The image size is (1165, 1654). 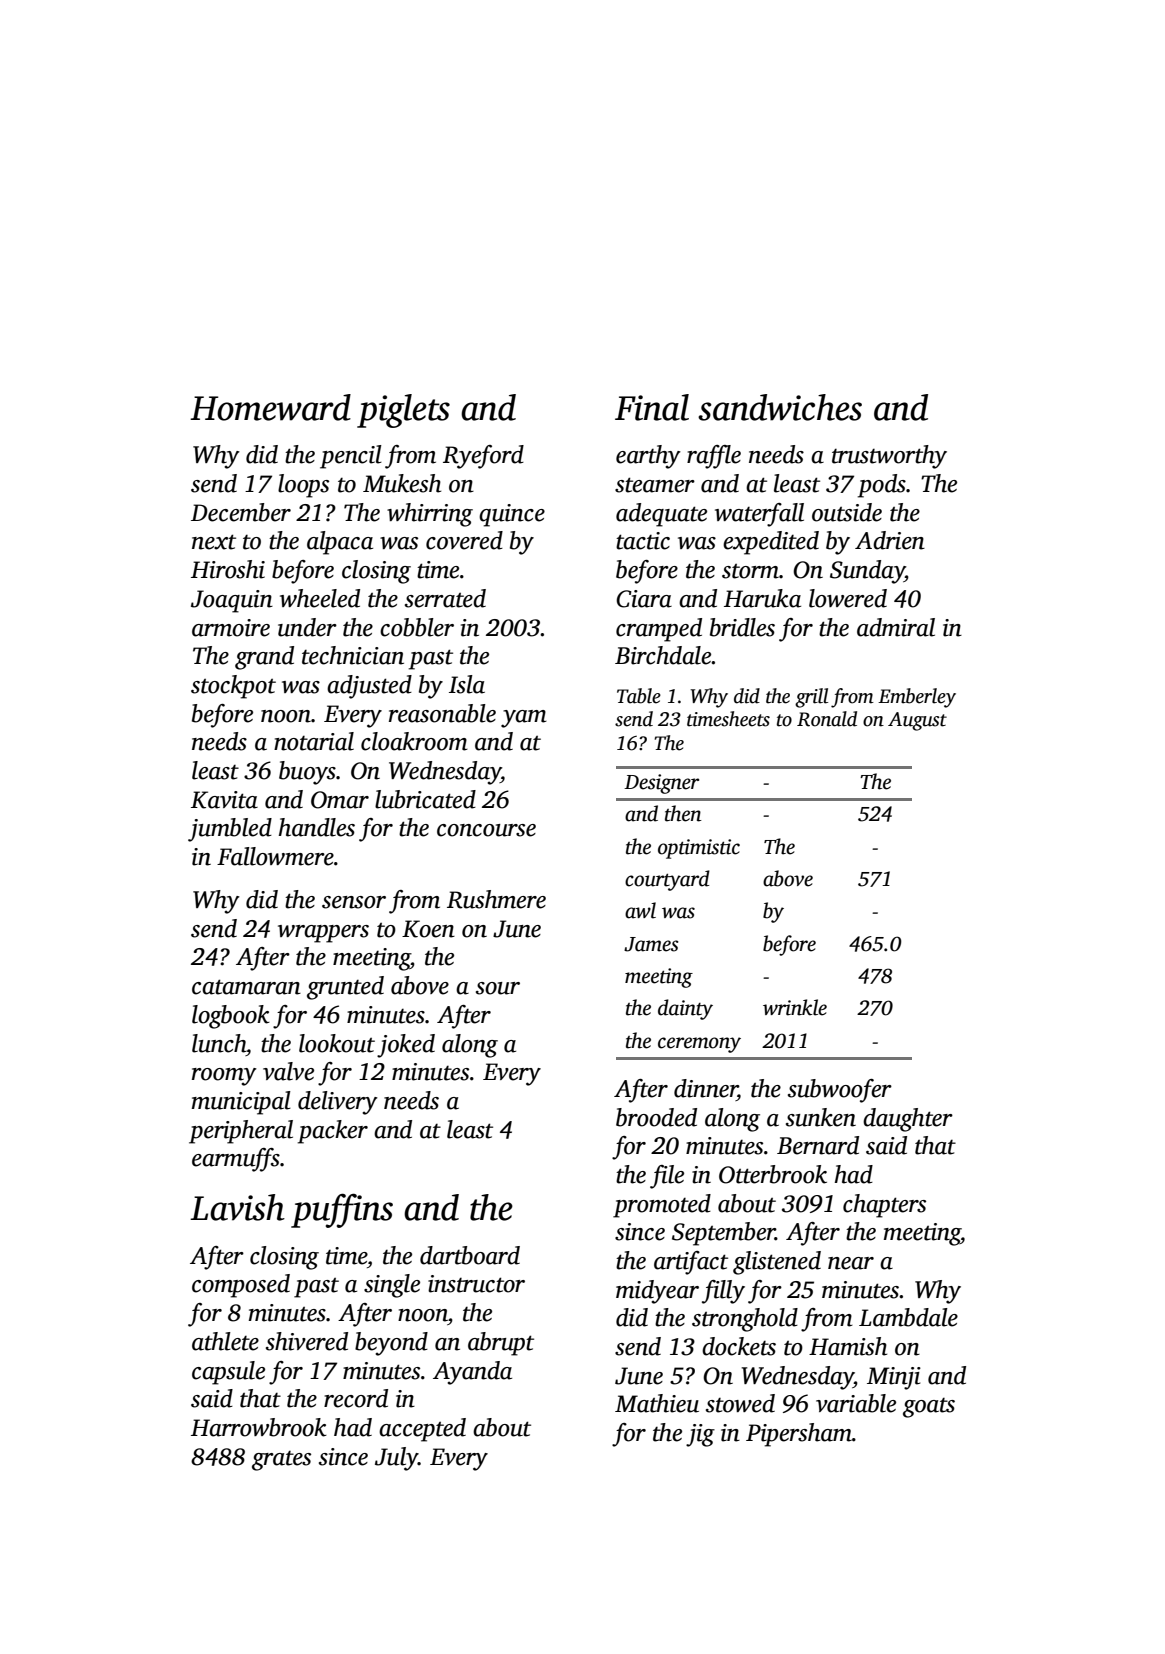 I want to click on cramped, so click(x=659, y=630).
